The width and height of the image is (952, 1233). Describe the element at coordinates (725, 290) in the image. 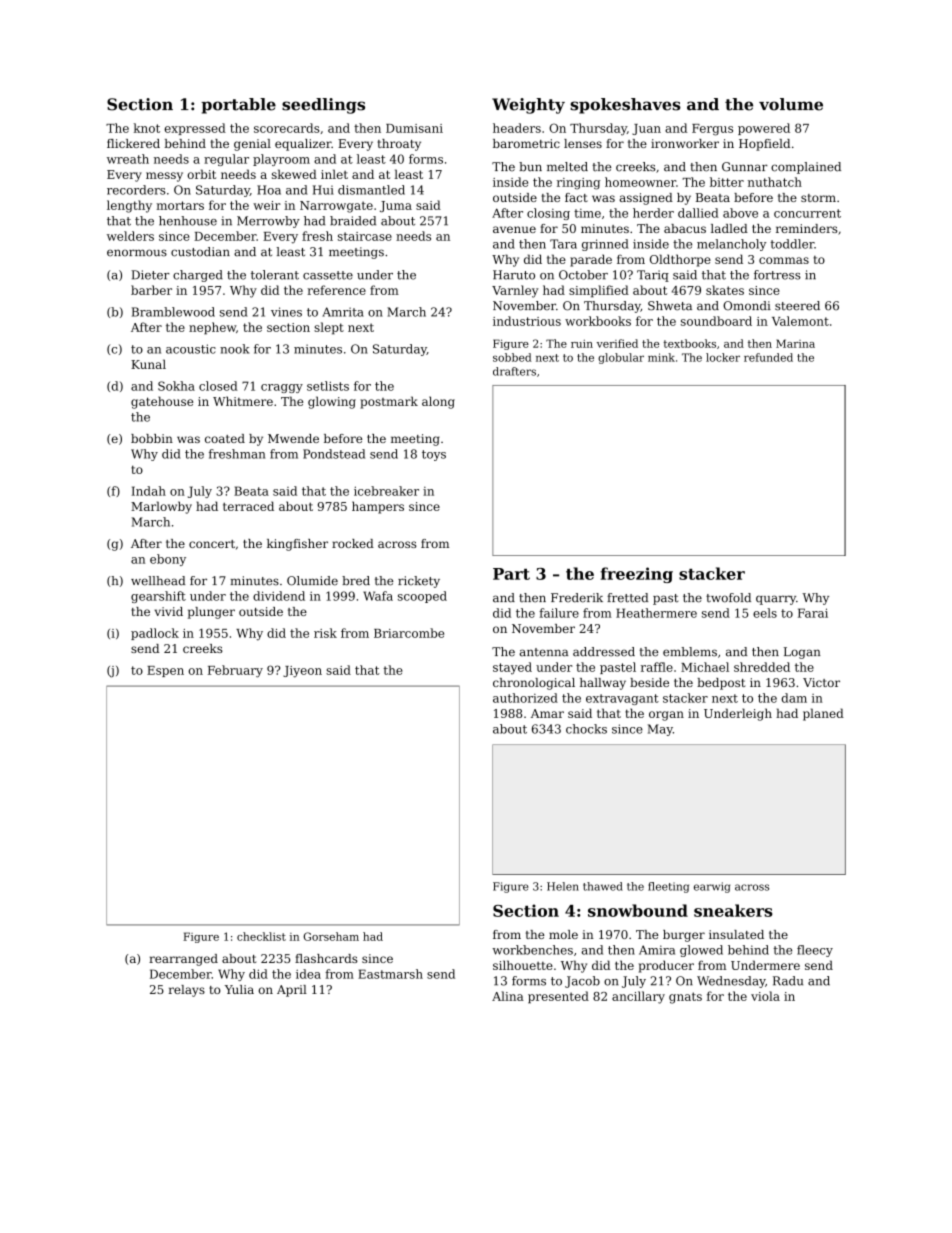

I see `skates` at that location.
